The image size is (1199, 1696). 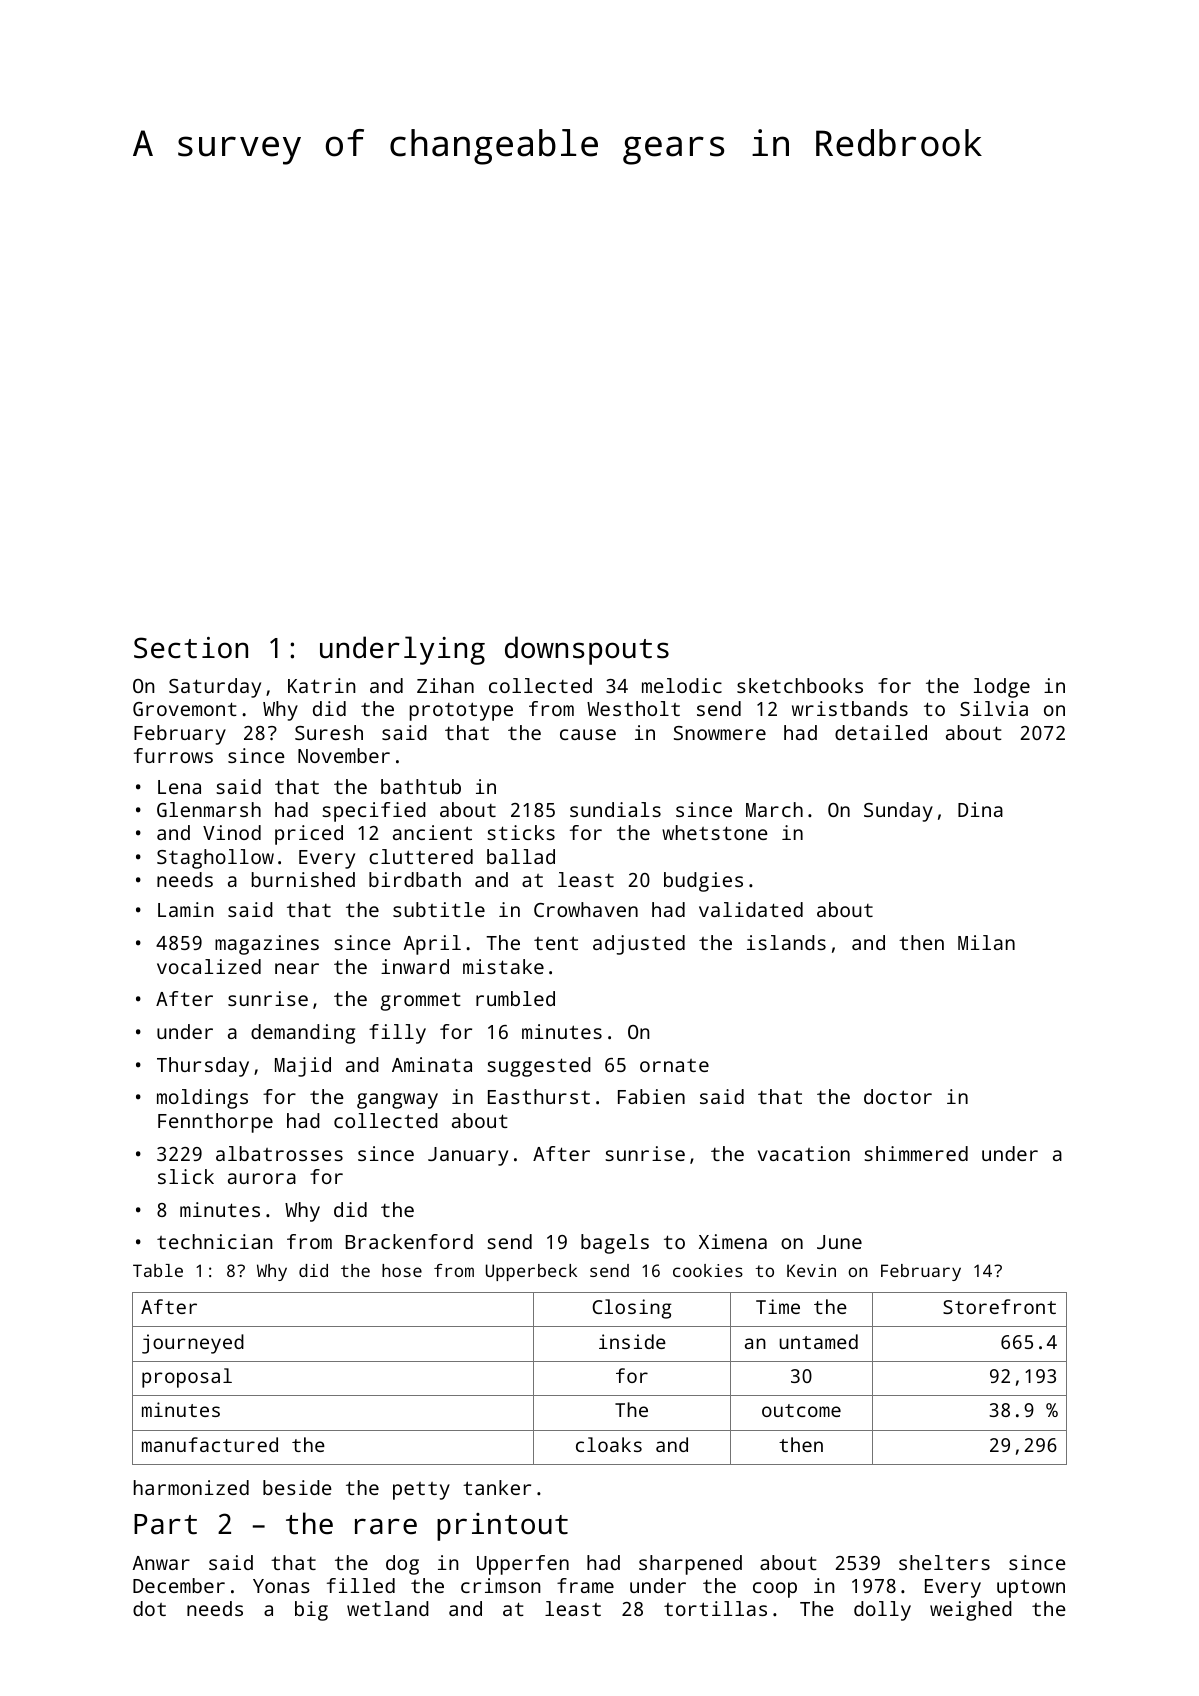 What do you see at coordinates (980, 809) in the page?
I see `Dina` at bounding box center [980, 809].
